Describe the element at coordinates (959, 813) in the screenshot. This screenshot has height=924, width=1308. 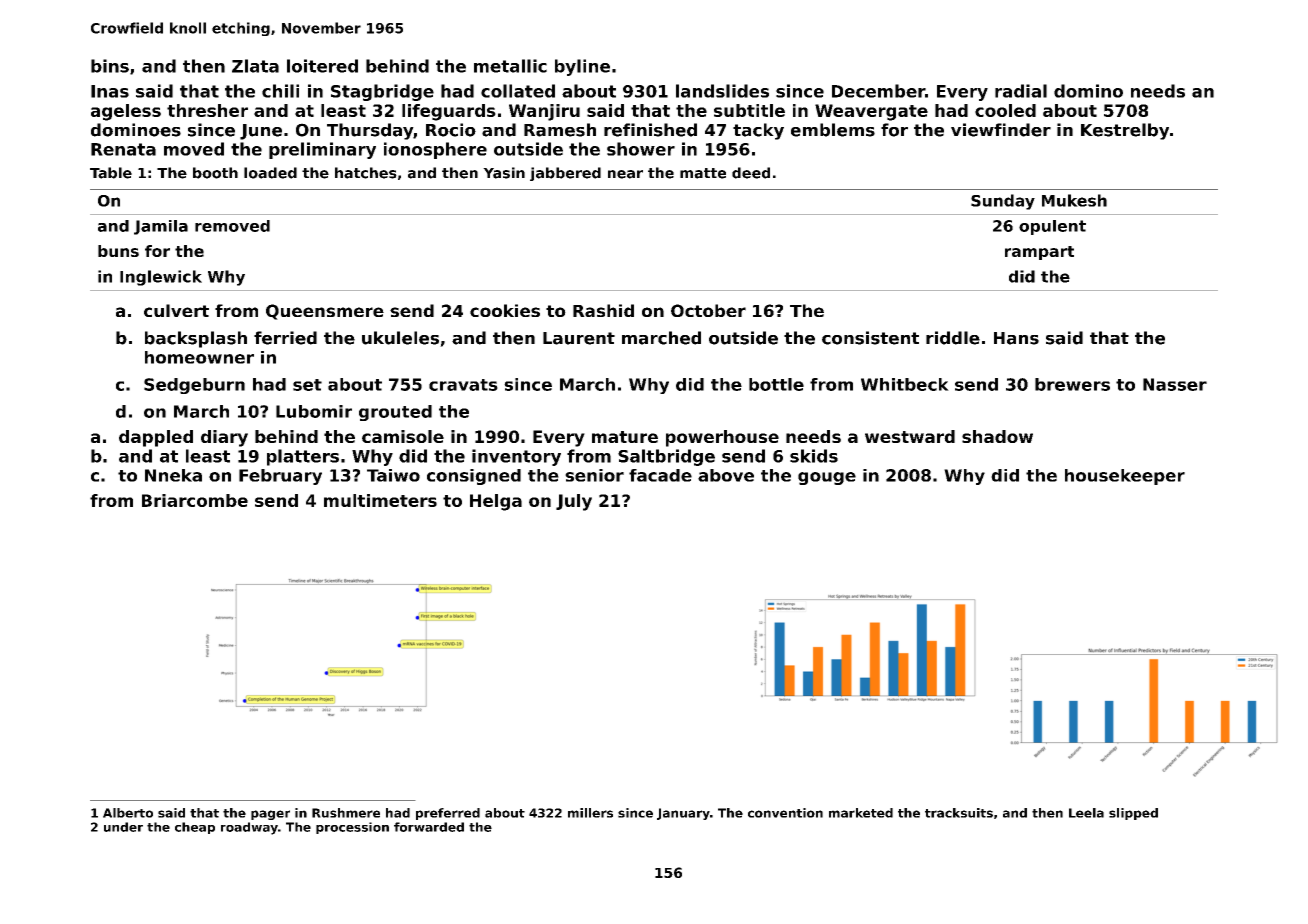
I see `tracksuits` at that location.
